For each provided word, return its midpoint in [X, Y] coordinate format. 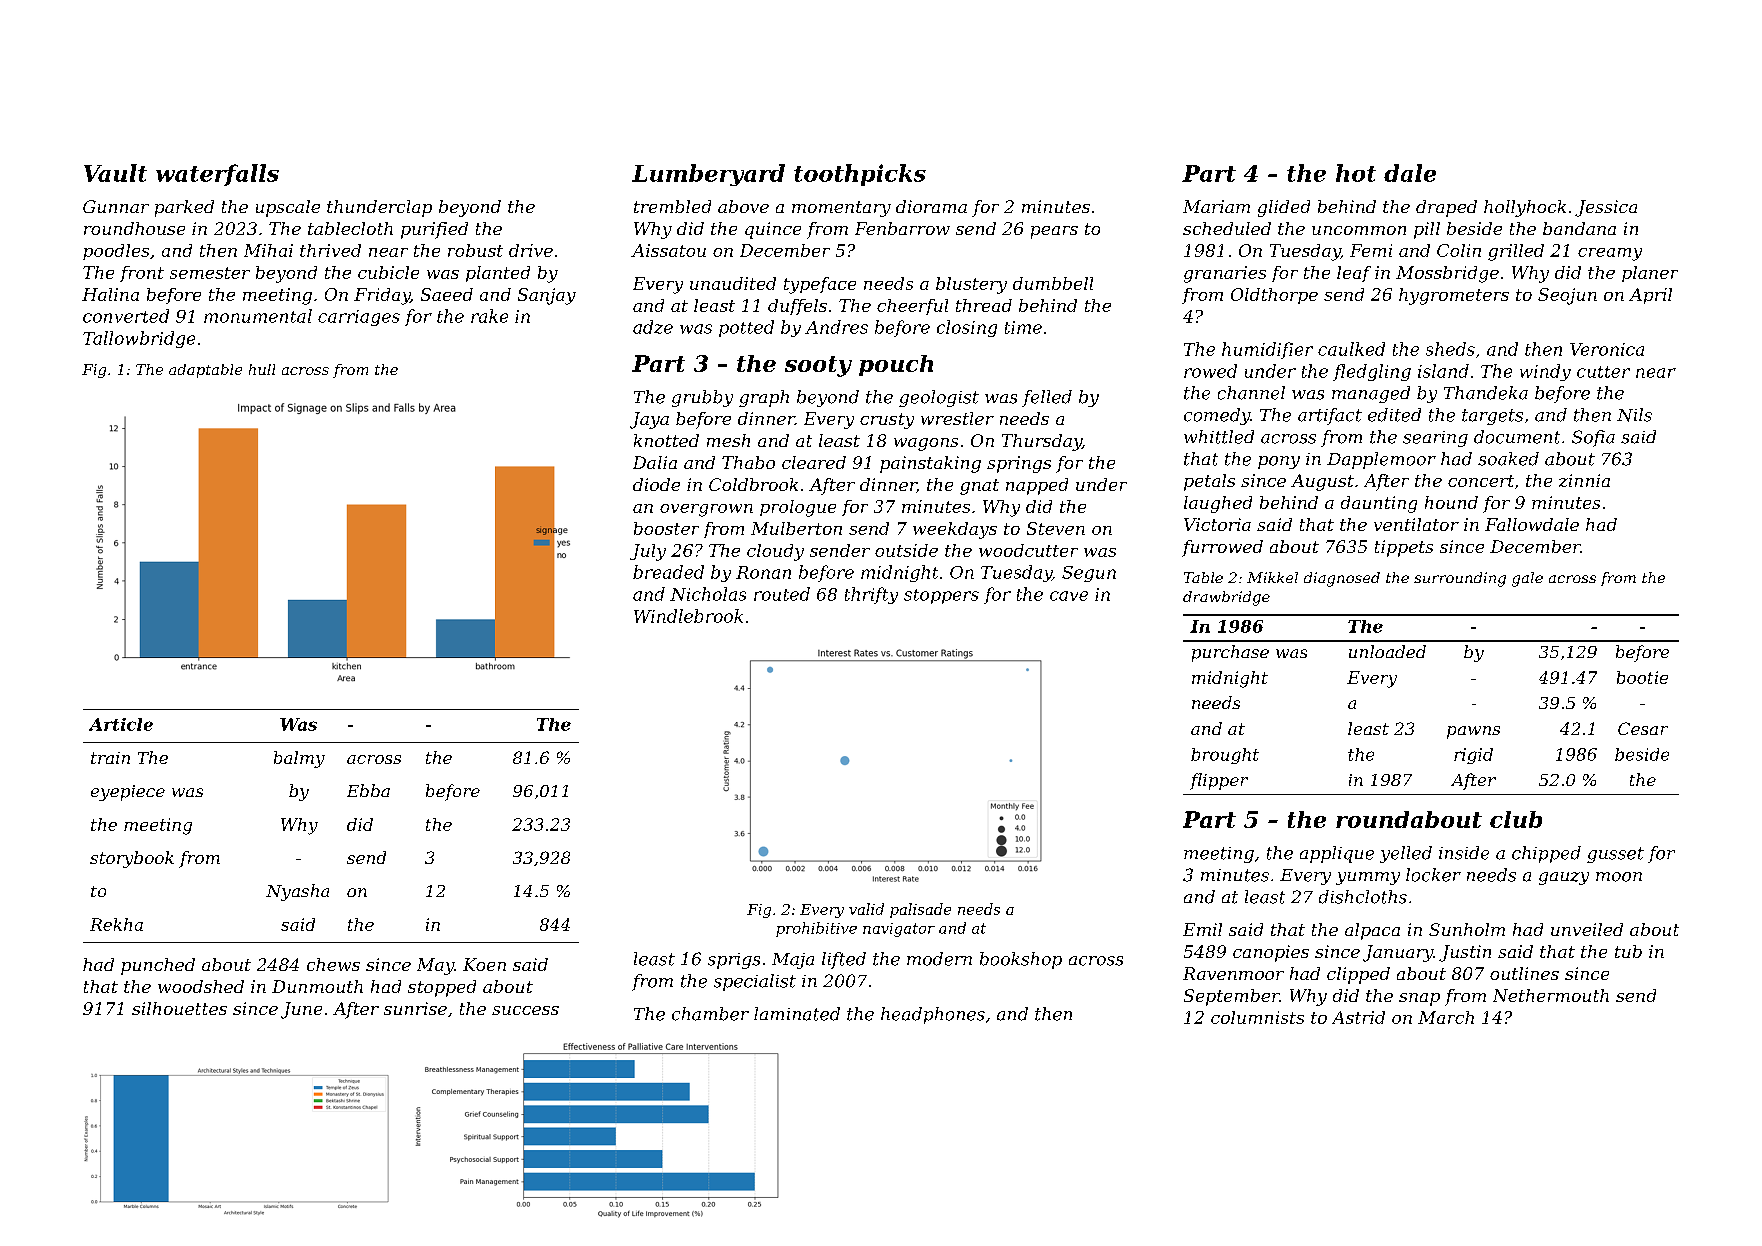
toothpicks [860, 175]
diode [656, 484]
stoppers [941, 596]
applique [1337, 854]
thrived [330, 250]
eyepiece [128, 793]
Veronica [1607, 349]
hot [1356, 173]
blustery [971, 285]
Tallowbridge [139, 339]
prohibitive [816, 929]
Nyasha [297, 892]
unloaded [1387, 651]
